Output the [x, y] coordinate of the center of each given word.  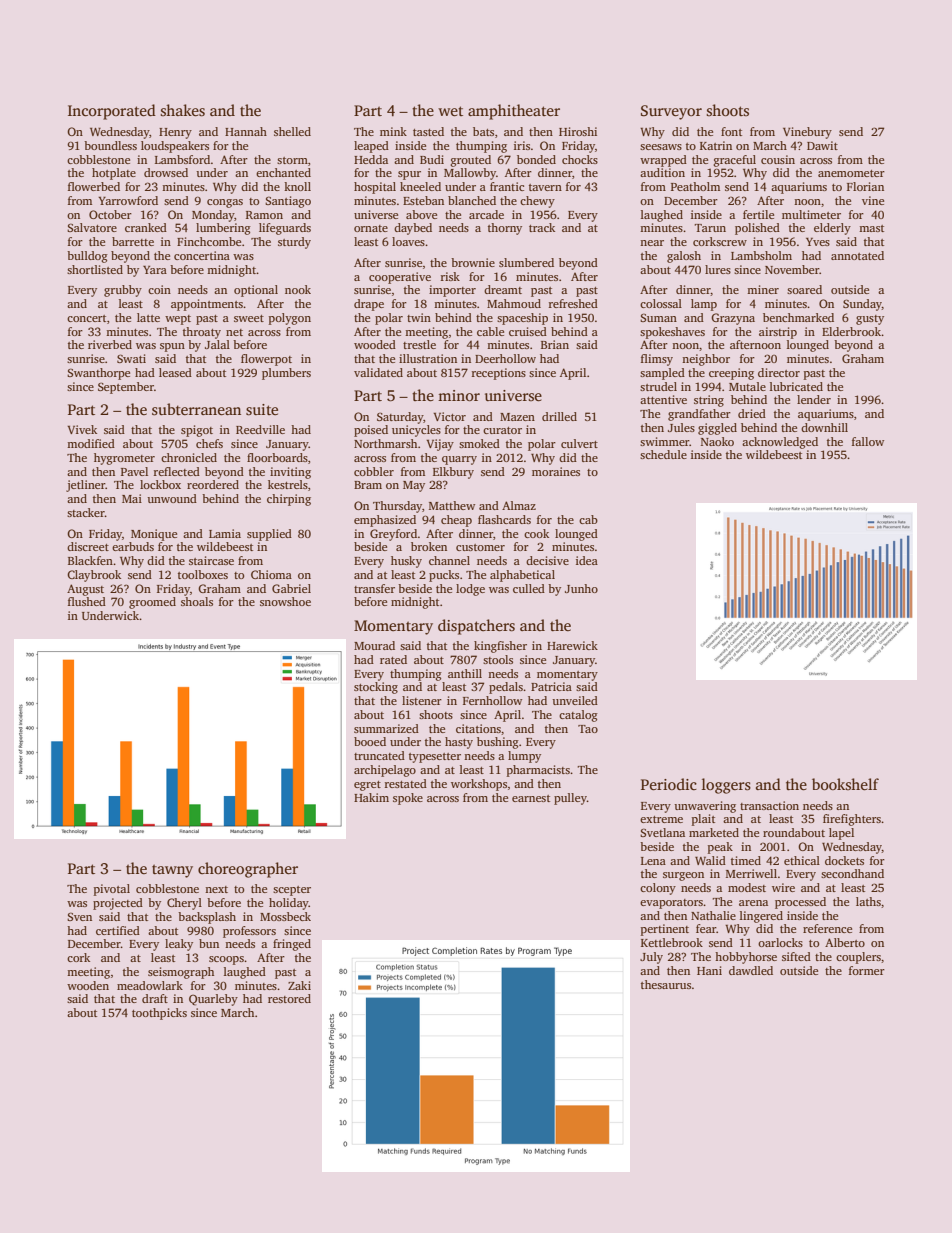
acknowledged [780, 443]
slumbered [526, 262]
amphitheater [514, 112]
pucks [444, 576]
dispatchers [476, 627]
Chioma [271, 574]
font [731, 131]
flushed [87, 601]
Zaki [299, 985]
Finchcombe [209, 241]
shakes [183, 110]
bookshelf [845, 784]
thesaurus [666, 984]
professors [249, 932]
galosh [684, 257]
